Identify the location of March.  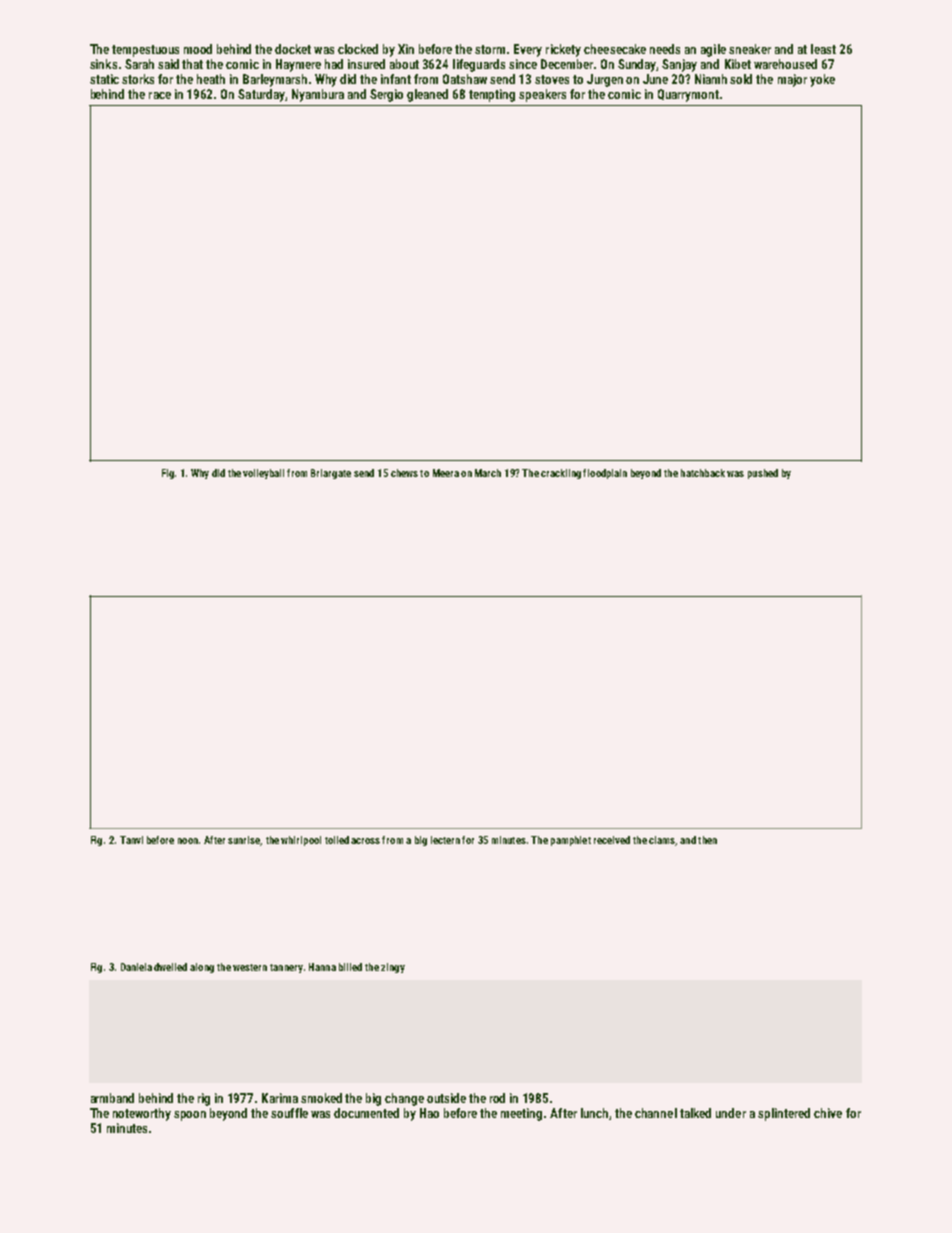
(488, 473).
